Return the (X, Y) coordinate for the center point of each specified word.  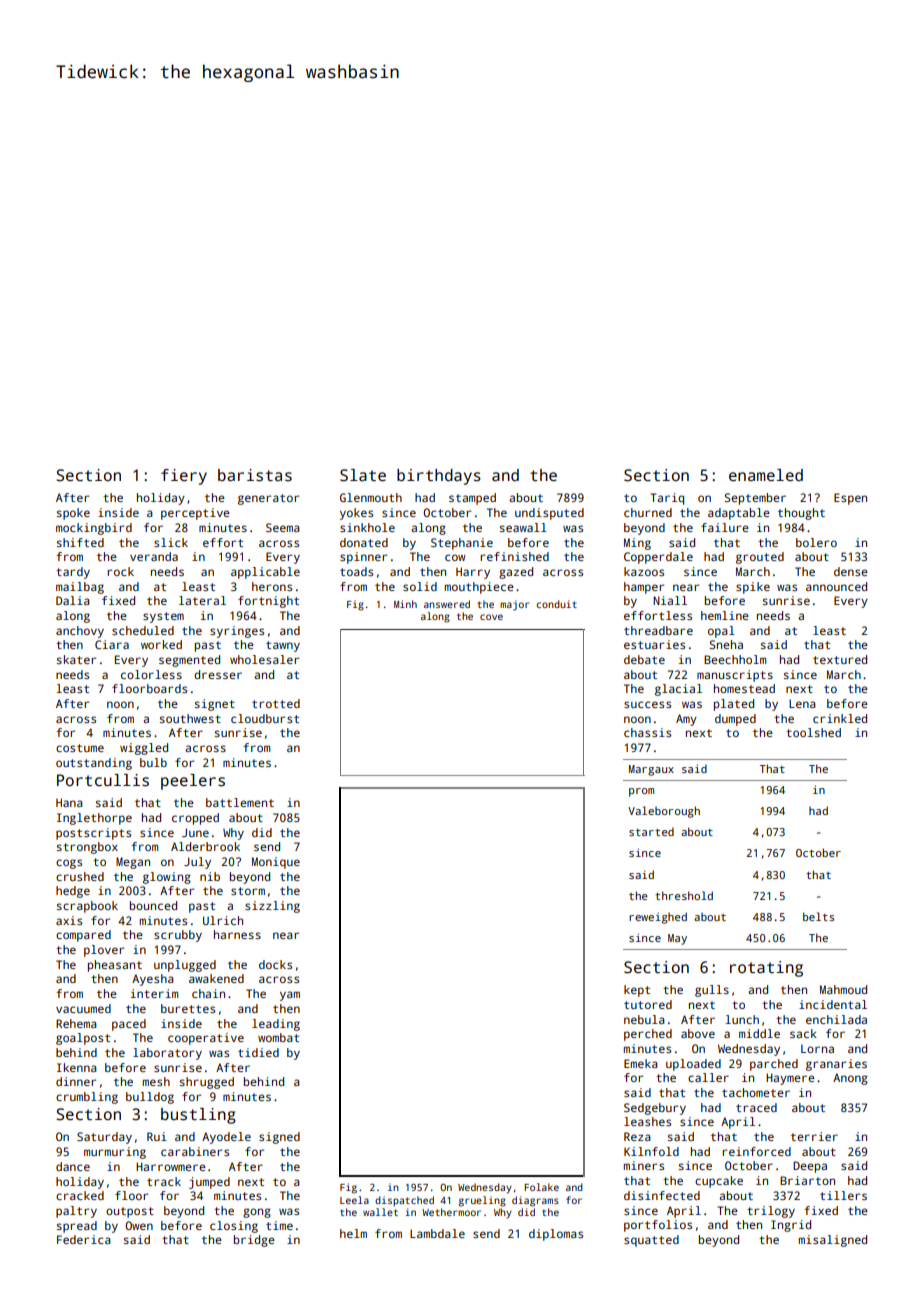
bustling (198, 1116)
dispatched (404, 1201)
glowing (167, 878)
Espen (850, 499)
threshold (684, 895)
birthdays (439, 477)
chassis (647, 732)
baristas (255, 475)
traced (756, 1107)
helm (353, 1233)
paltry (76, 1212)
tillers (843, 1195)
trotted (276, 703)
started (651, 831)
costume (80, 748)
